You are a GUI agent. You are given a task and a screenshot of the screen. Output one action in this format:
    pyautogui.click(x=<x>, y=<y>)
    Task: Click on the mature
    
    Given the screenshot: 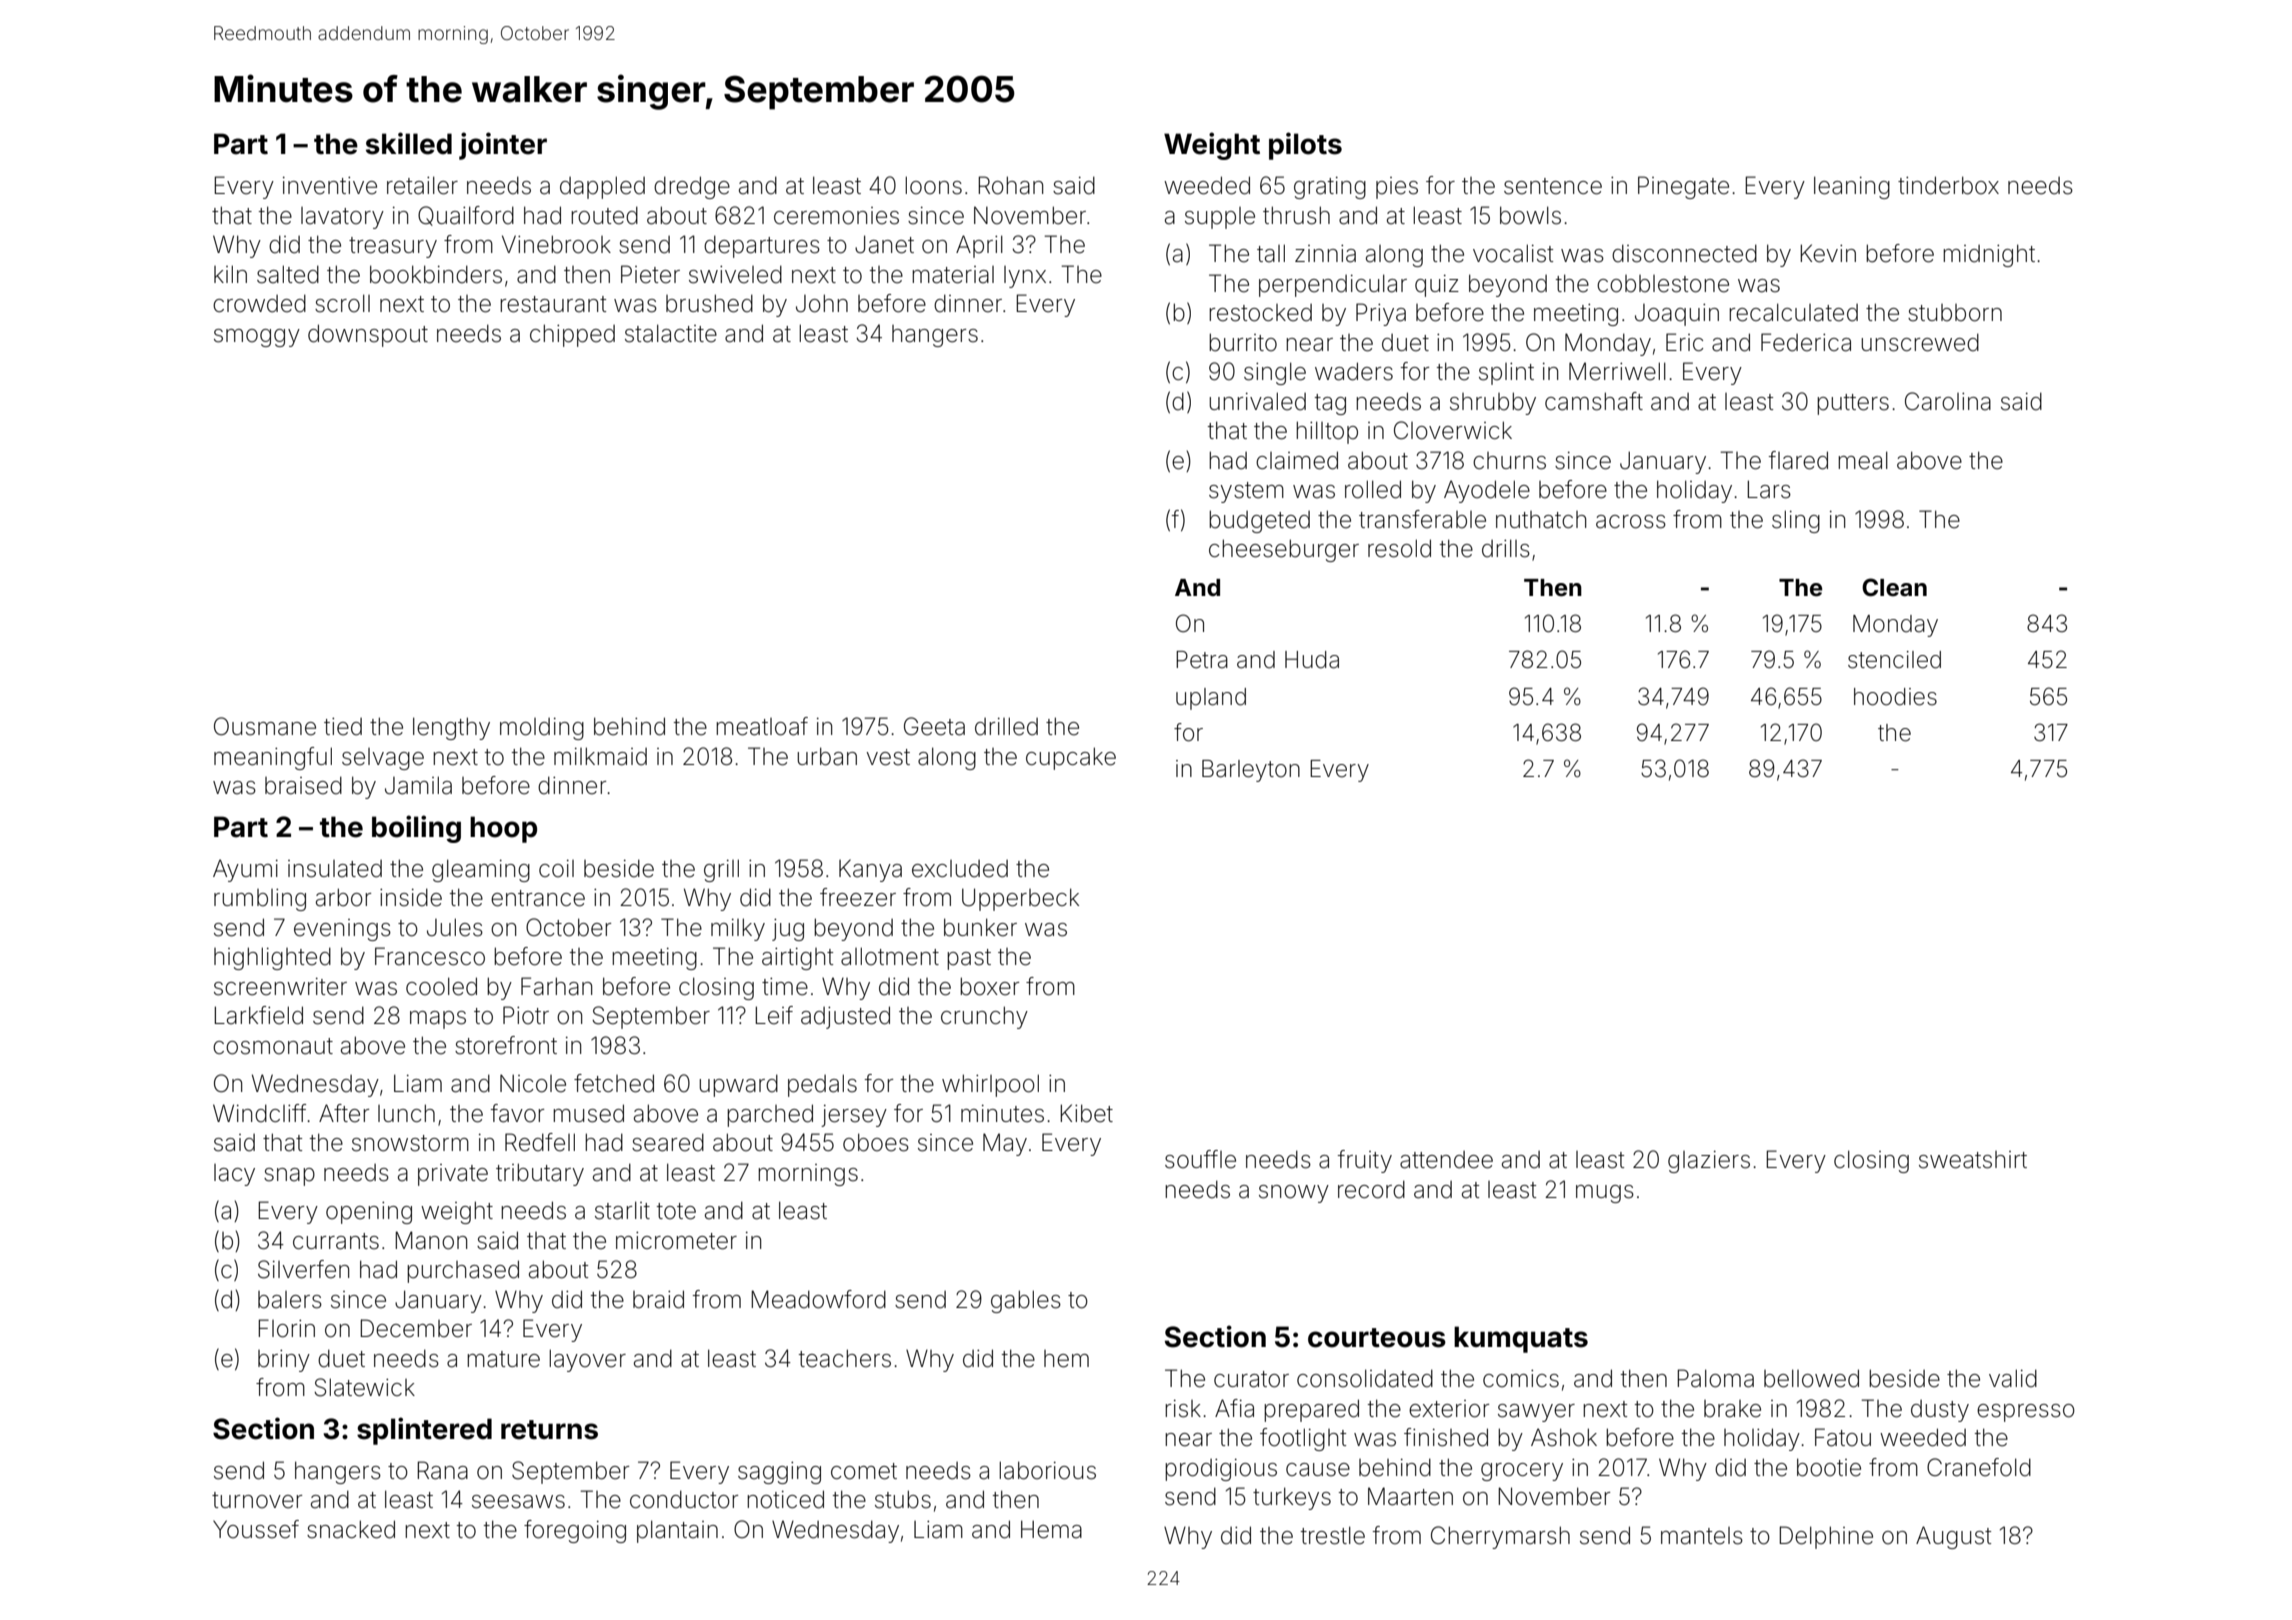 What is the action you would take?
    pyautogui.click(x=503, y=1359)
